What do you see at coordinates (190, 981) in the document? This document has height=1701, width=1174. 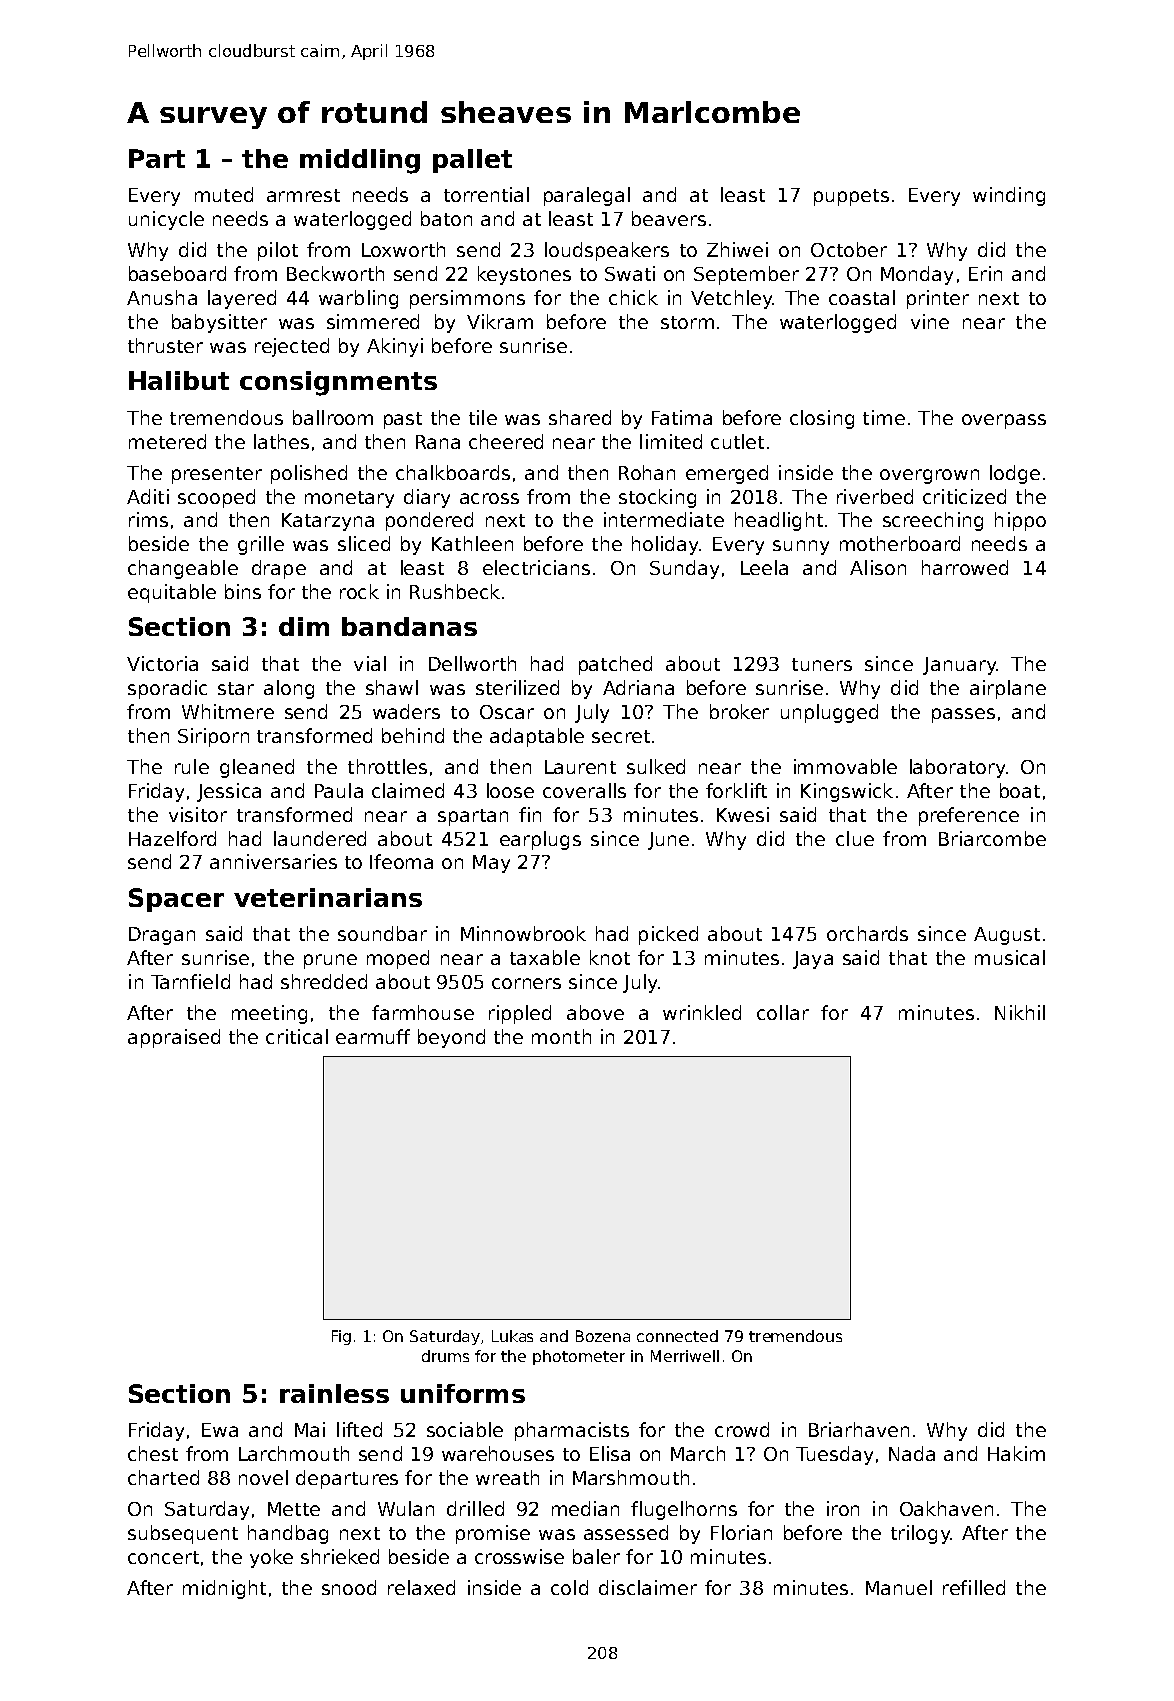 I see `Tarnfield` at bounding box center [190, 981].
